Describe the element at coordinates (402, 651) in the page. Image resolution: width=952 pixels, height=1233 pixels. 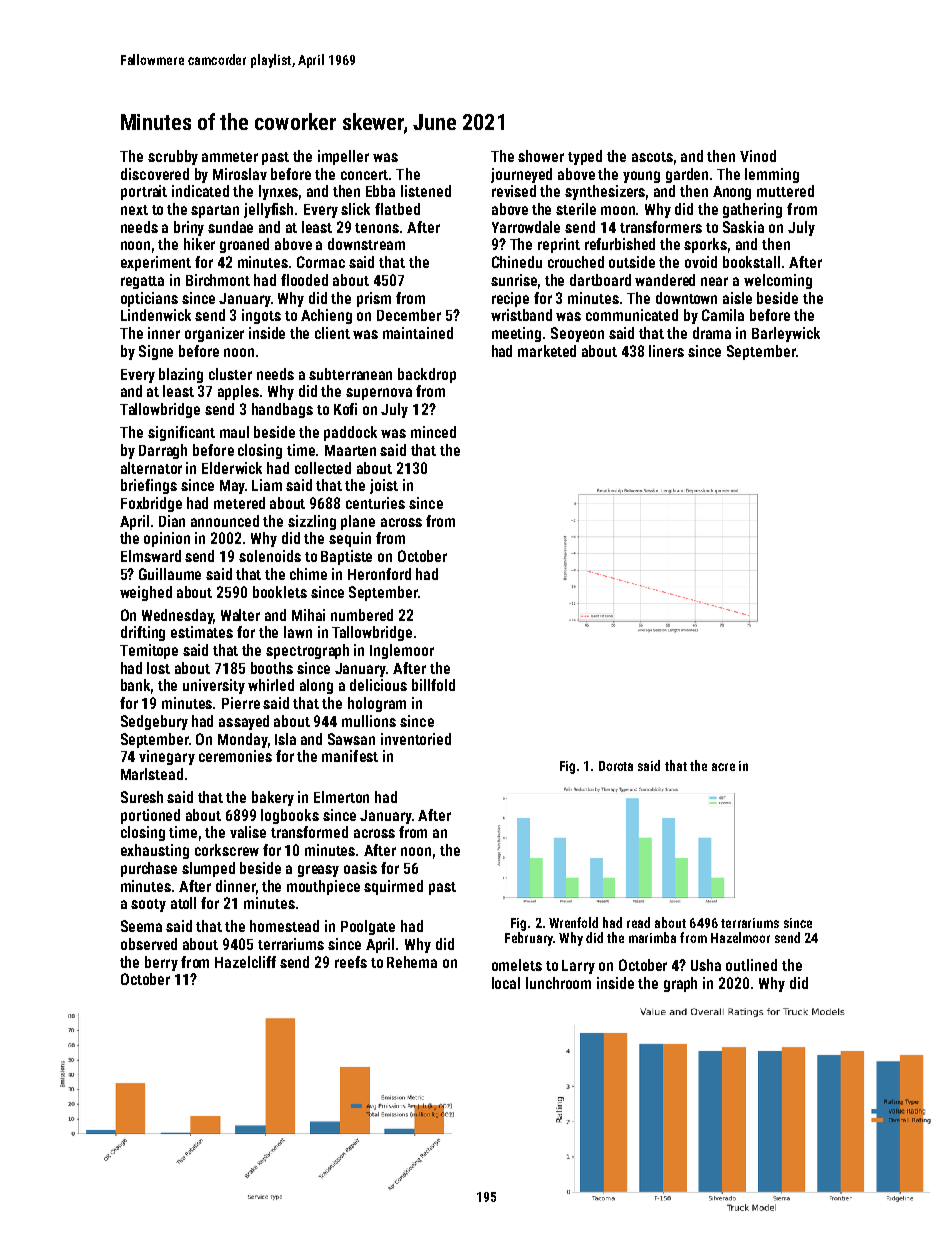
I see `Inglemoor` at that location.
